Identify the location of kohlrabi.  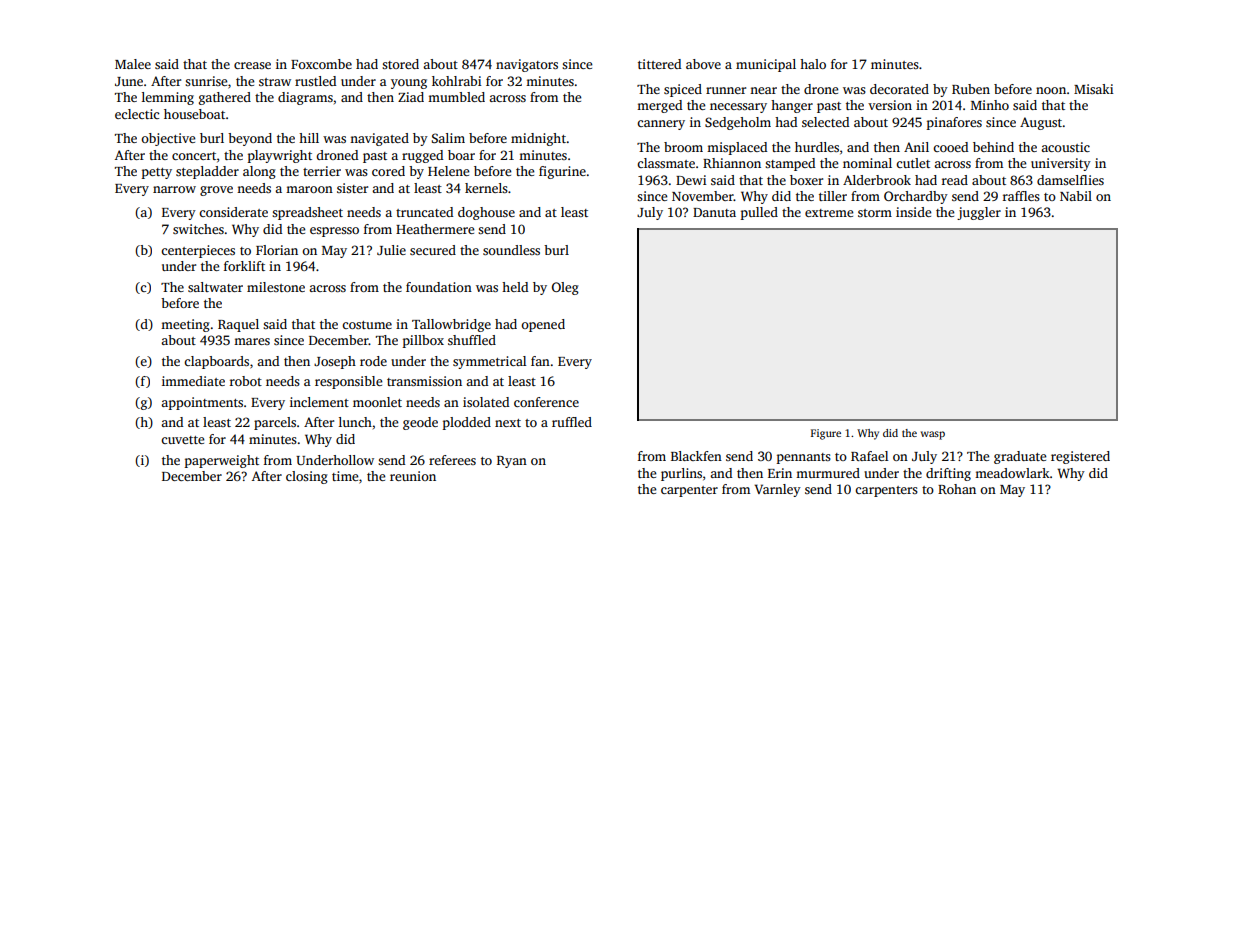
(456, 81).
